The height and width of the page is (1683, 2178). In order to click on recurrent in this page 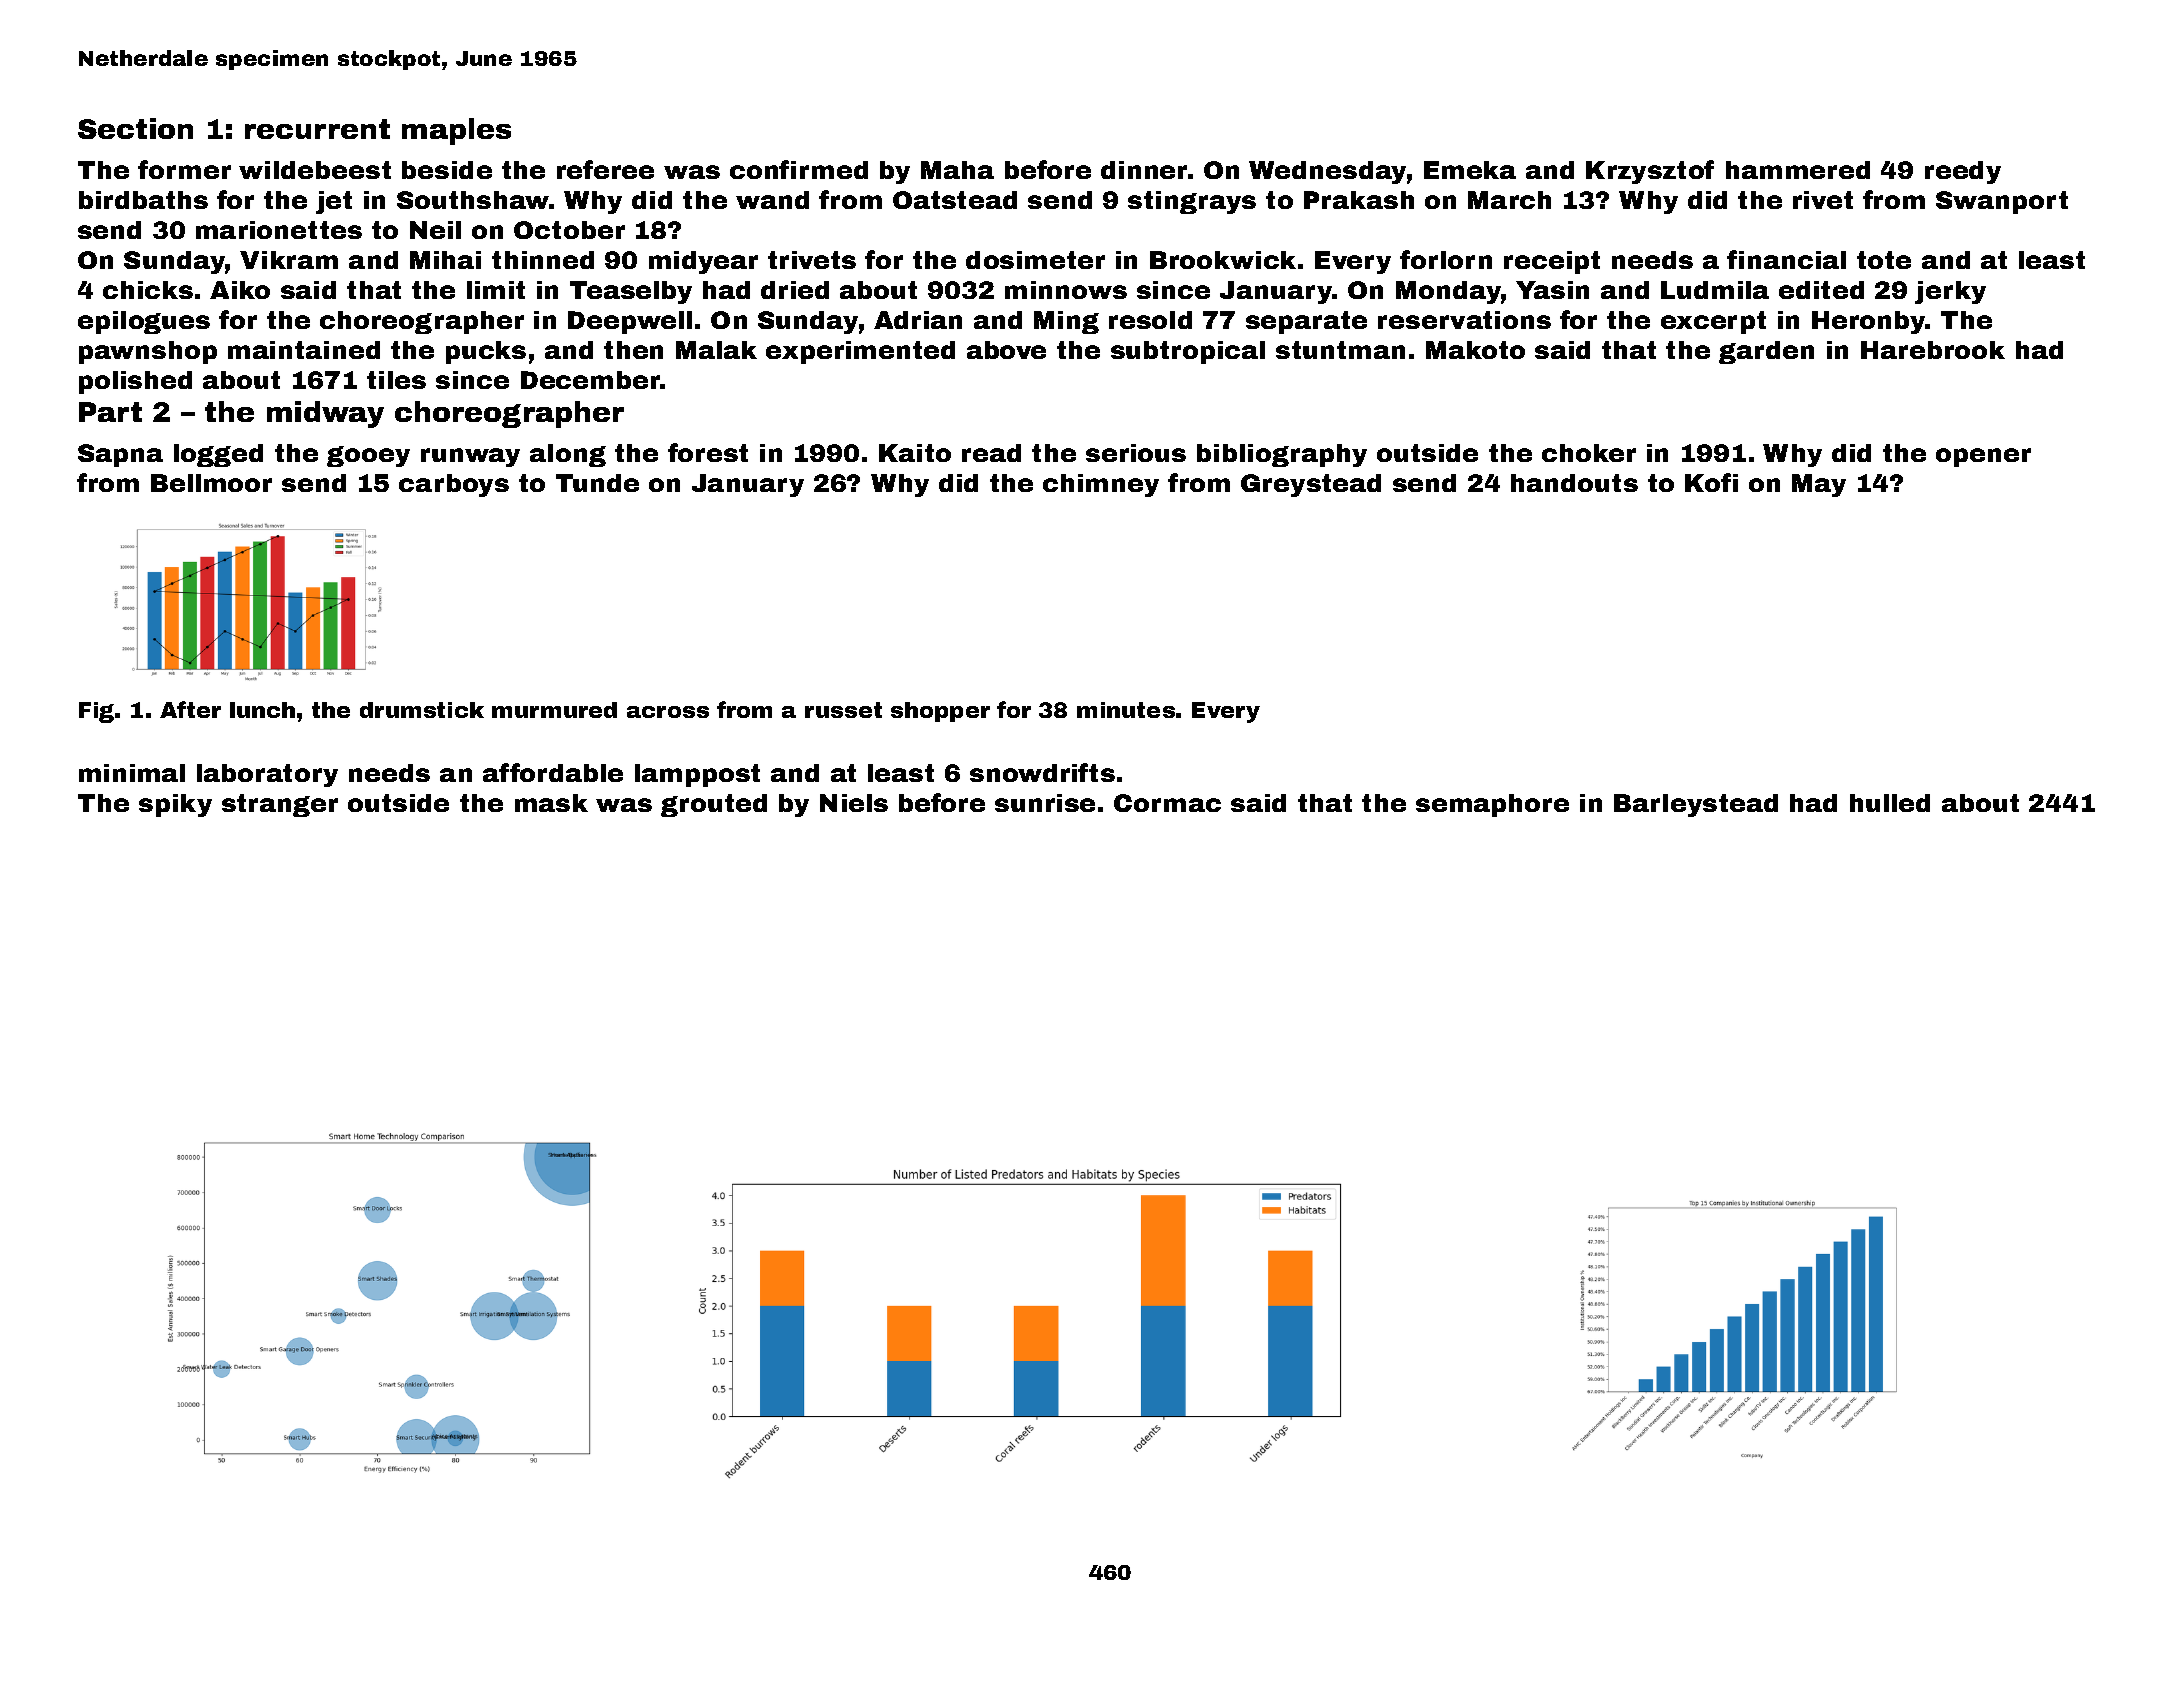, I will do `click(317, 129)`.
